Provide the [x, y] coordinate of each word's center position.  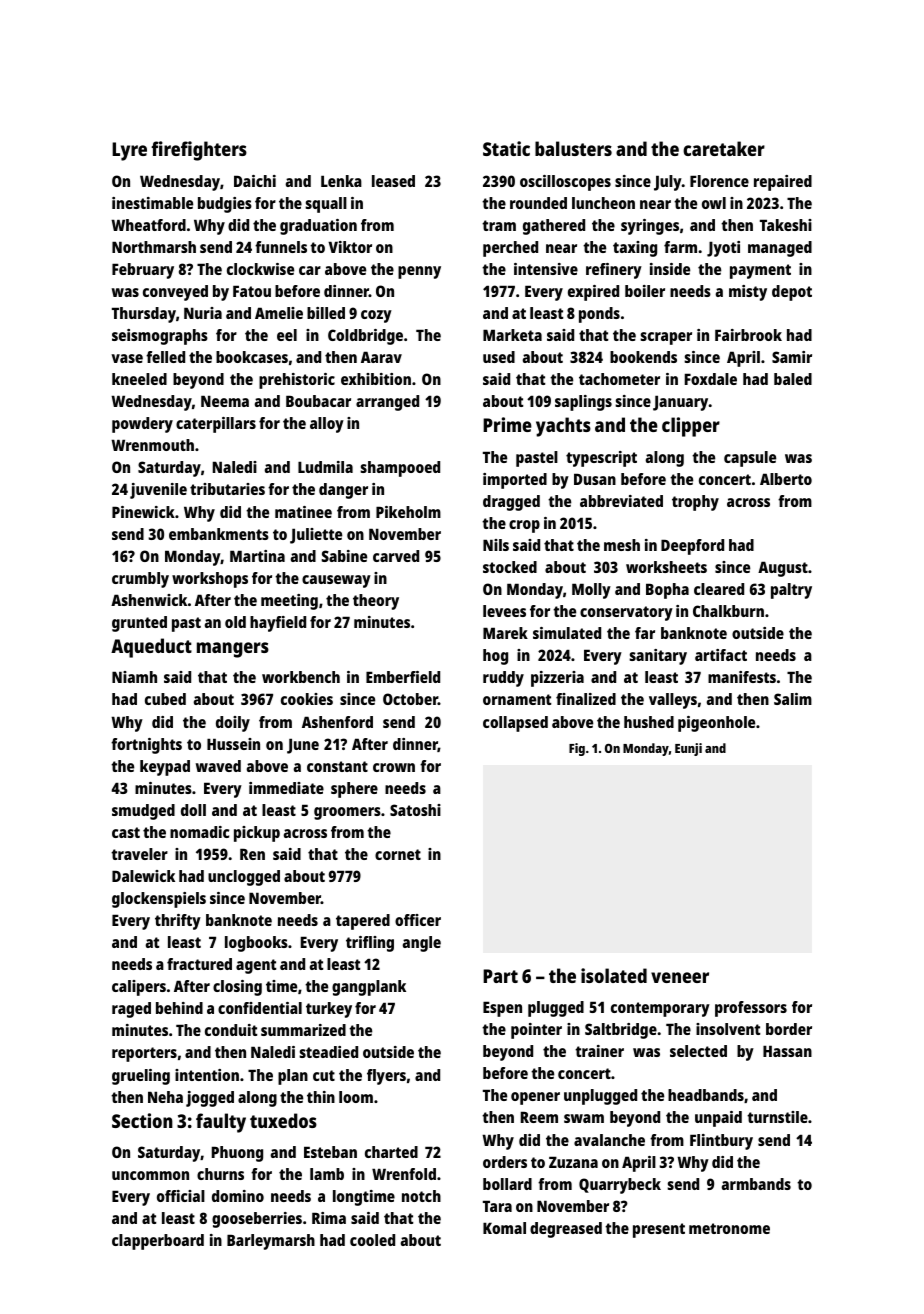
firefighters [199, 151]
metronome [729, 1228]
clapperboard [158, 1242]
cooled [372, 1240]
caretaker [724, 148]
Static [506, 148]
